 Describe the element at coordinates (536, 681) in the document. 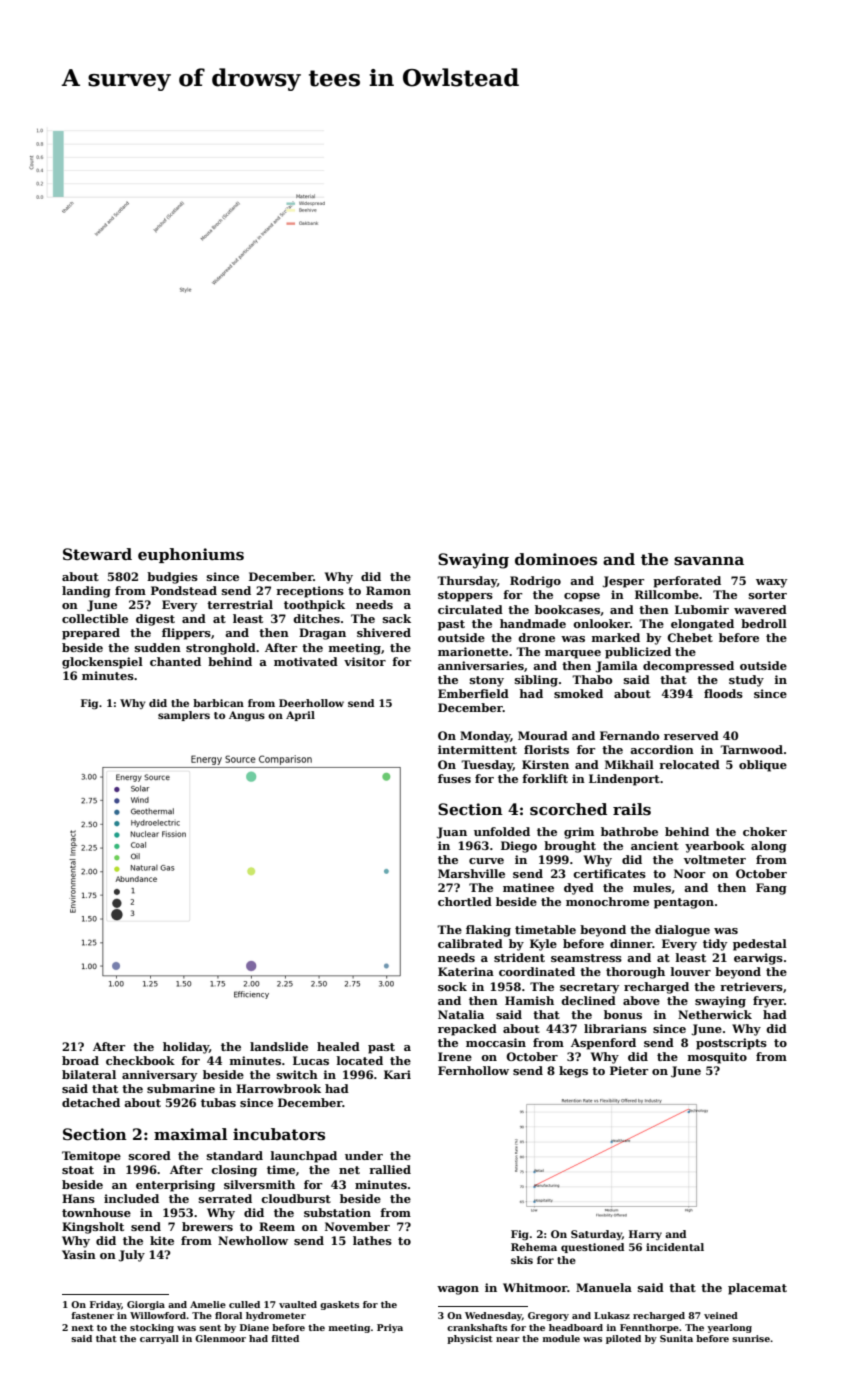

I see `sibling` at that location.
